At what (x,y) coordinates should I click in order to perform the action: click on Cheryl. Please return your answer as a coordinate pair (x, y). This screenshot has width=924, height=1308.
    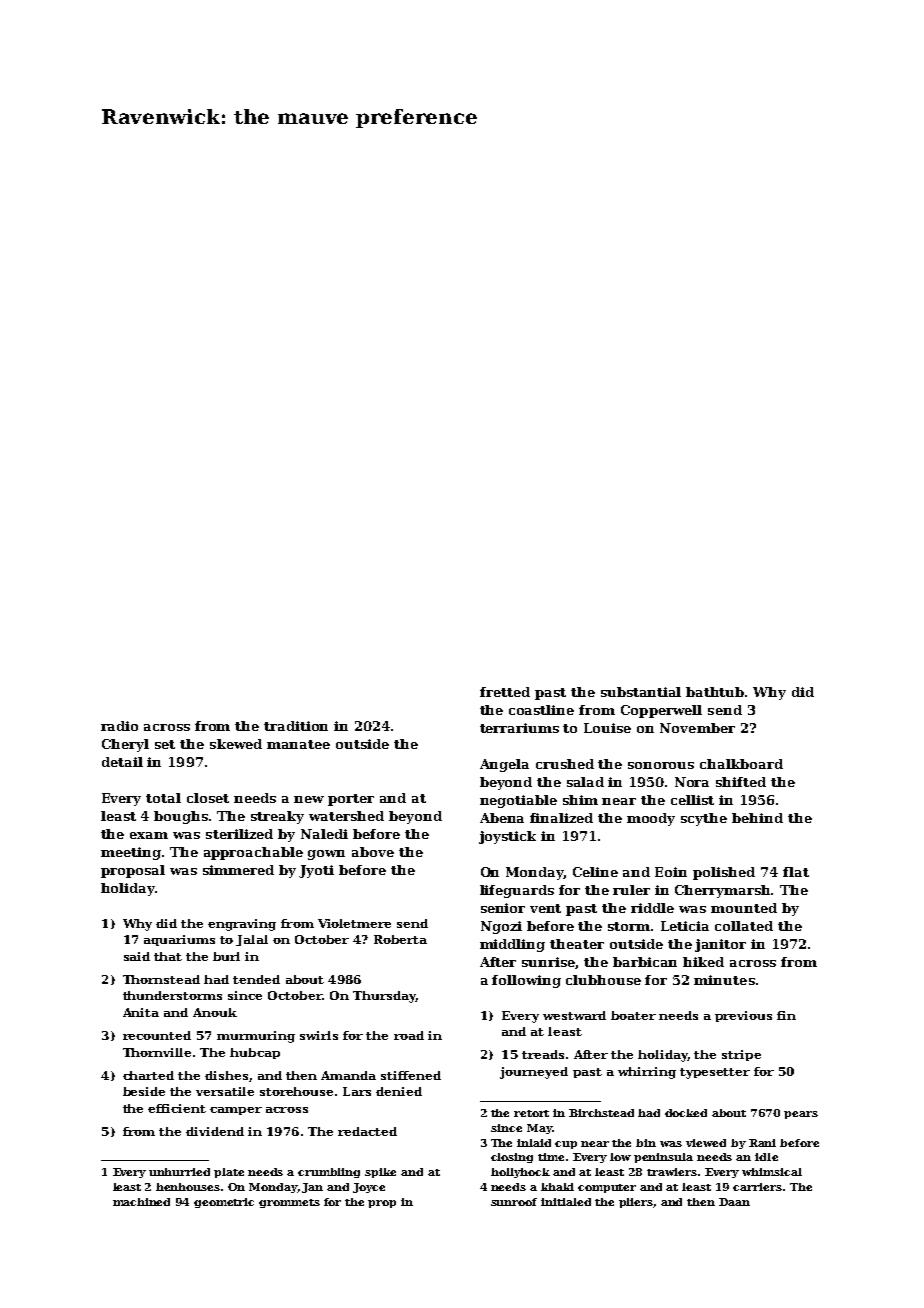
    Looking at the image, I should click on (125, 745).
